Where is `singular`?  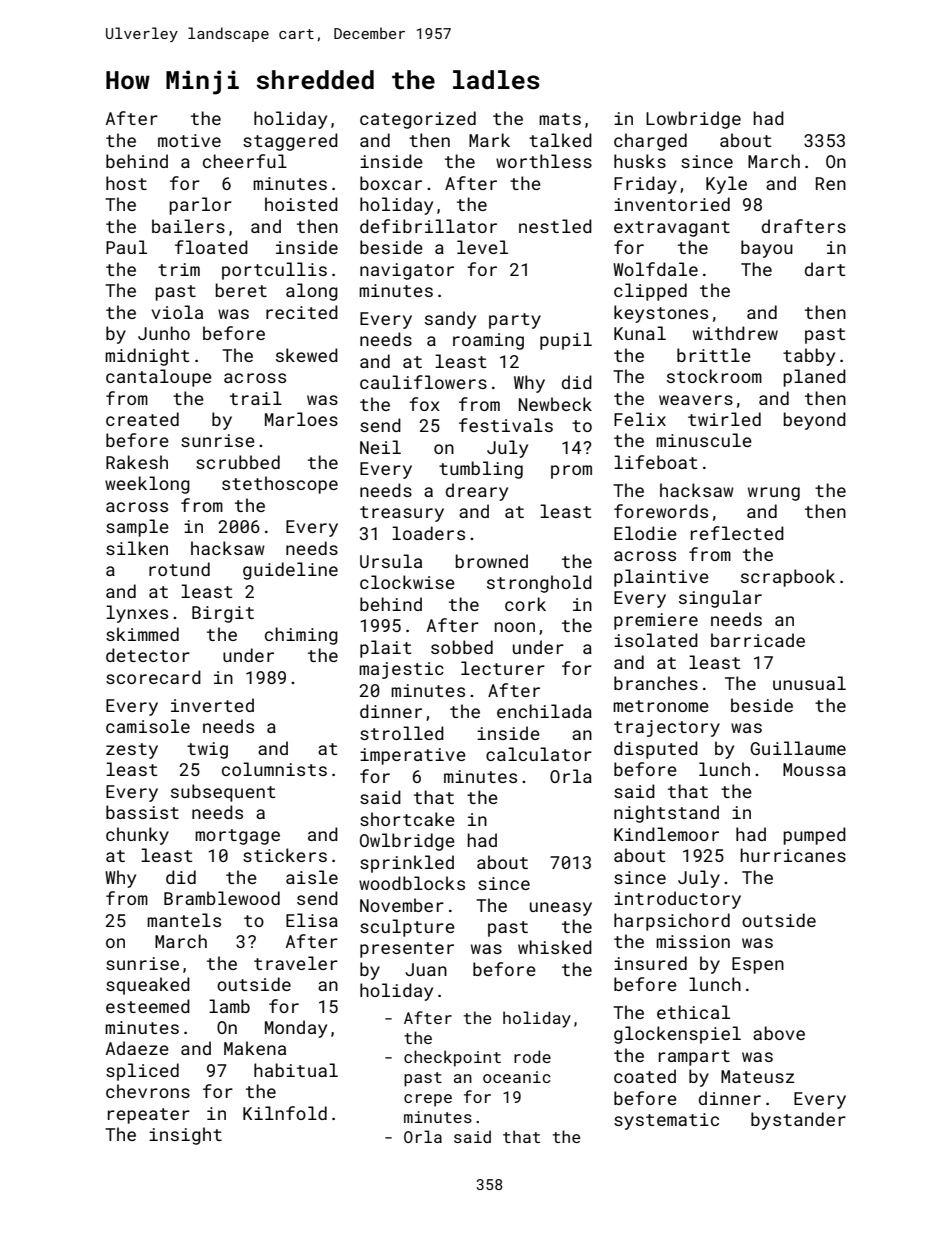
singular is located at coordinates (720, 599).
